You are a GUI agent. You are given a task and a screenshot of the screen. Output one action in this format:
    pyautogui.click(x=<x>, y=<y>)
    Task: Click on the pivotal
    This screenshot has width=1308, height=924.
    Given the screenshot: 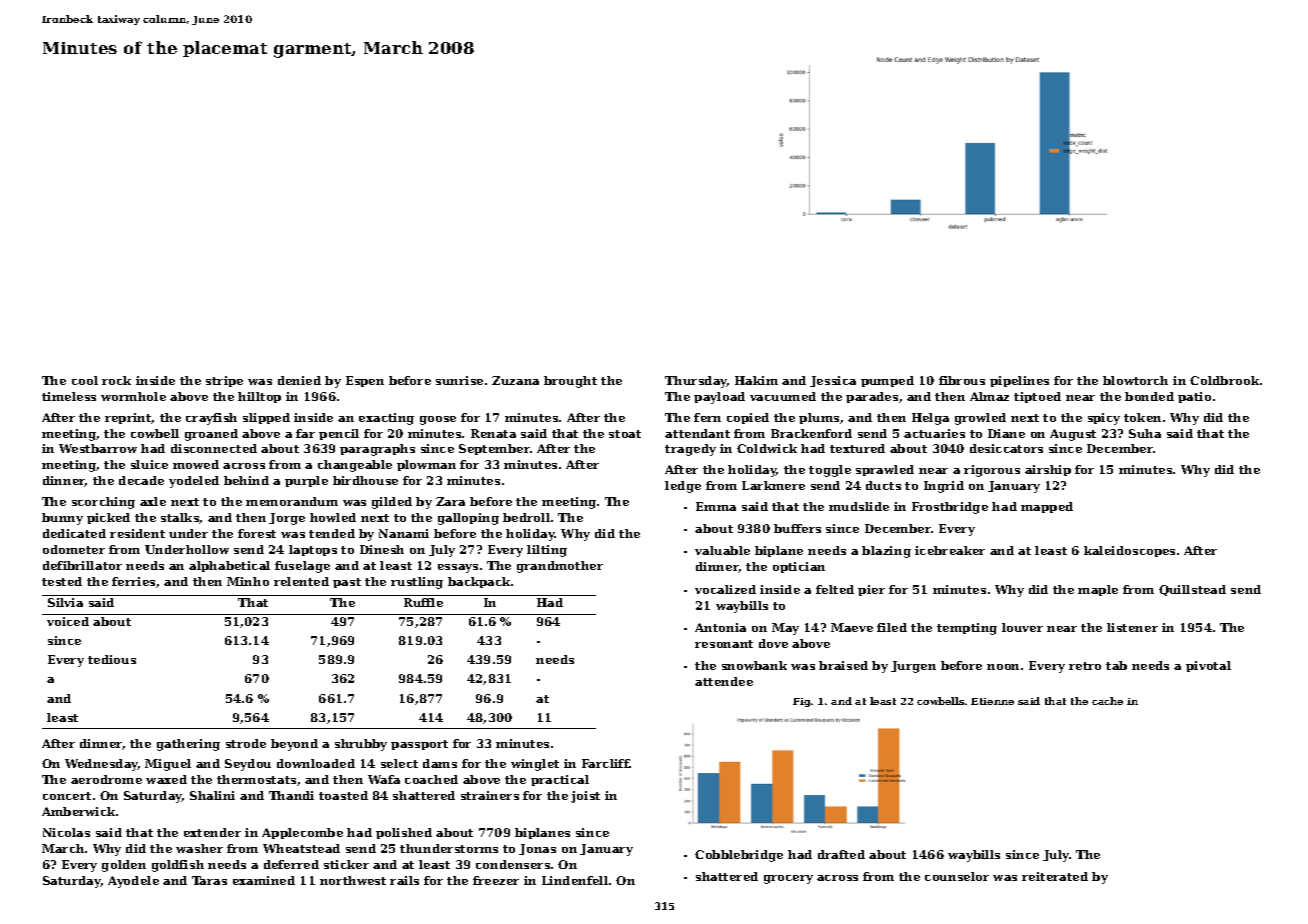 What is the action you would take?
    pyautogui.click(x=1208, y=666)
